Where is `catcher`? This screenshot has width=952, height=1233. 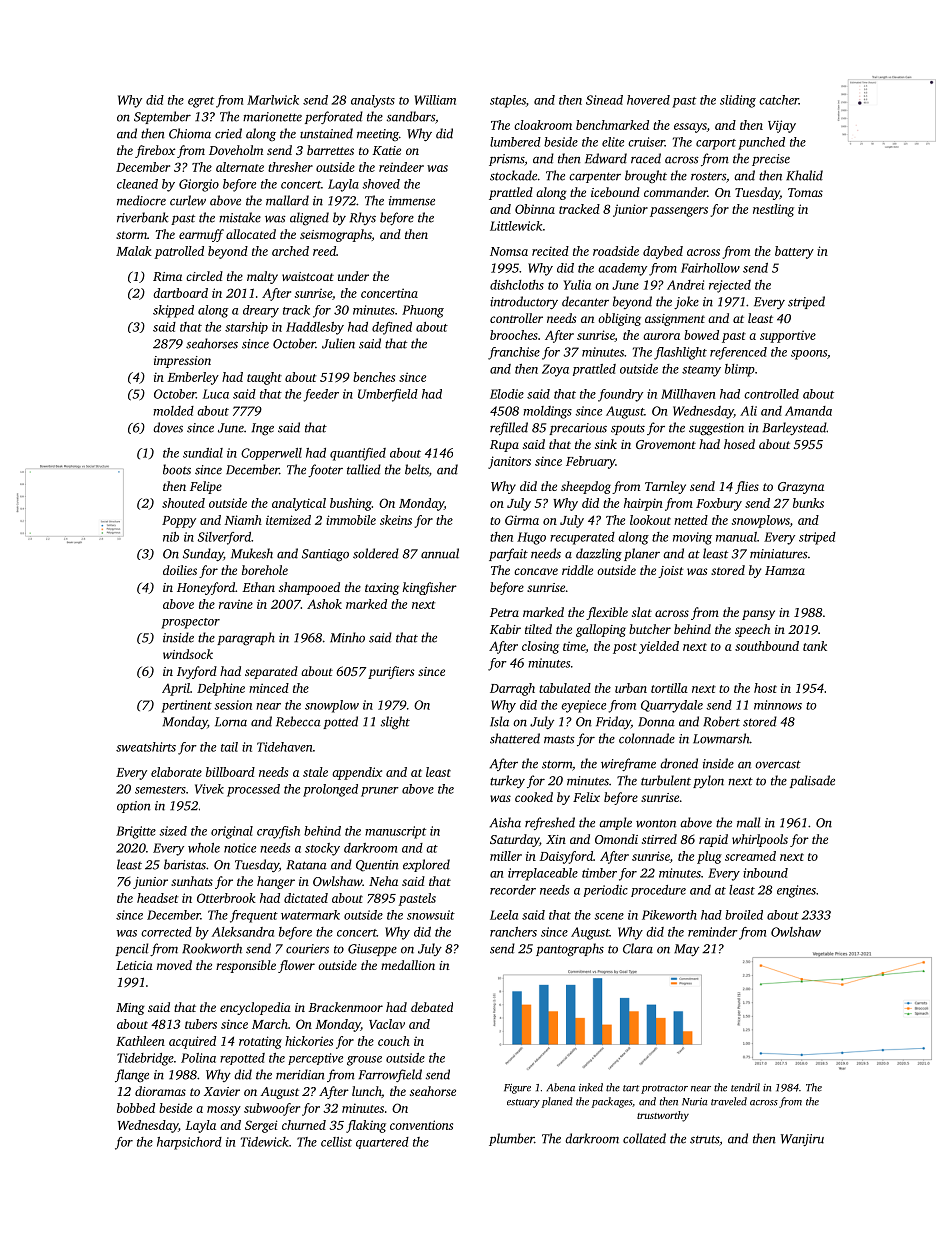
catcher is located at coordinates (779, 100).
